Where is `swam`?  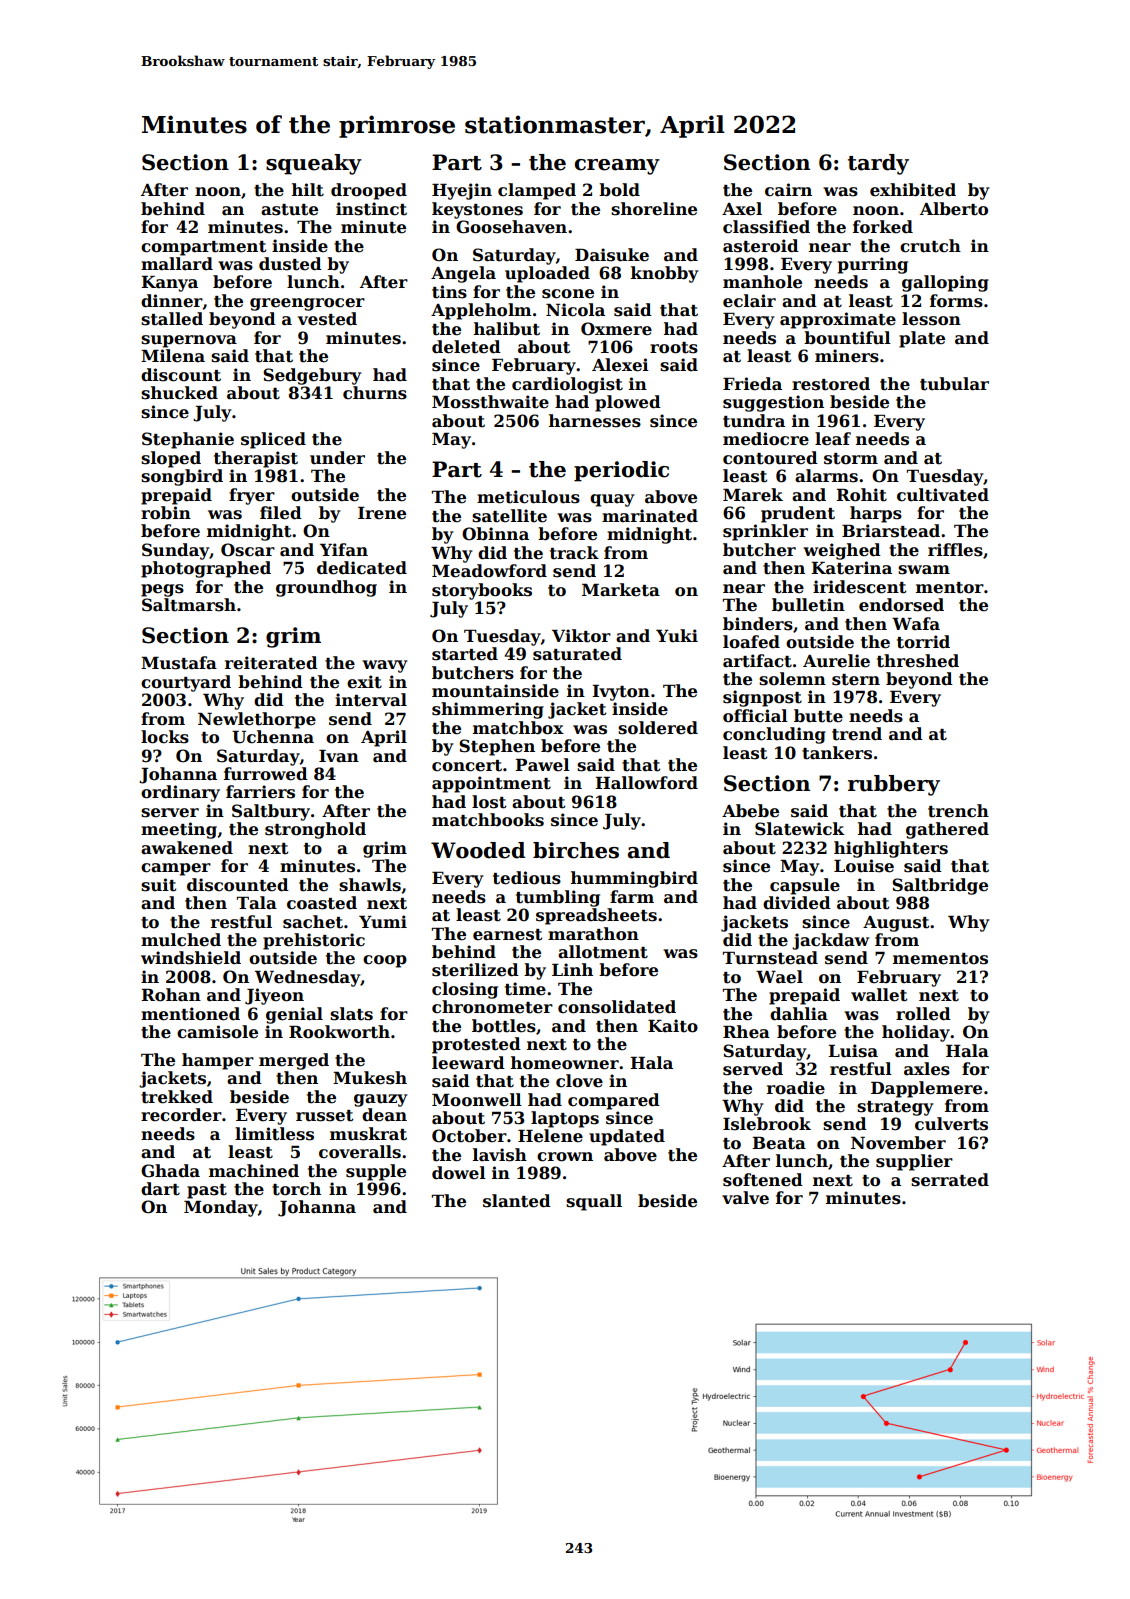
swam is located at coordinates (924, 570).
